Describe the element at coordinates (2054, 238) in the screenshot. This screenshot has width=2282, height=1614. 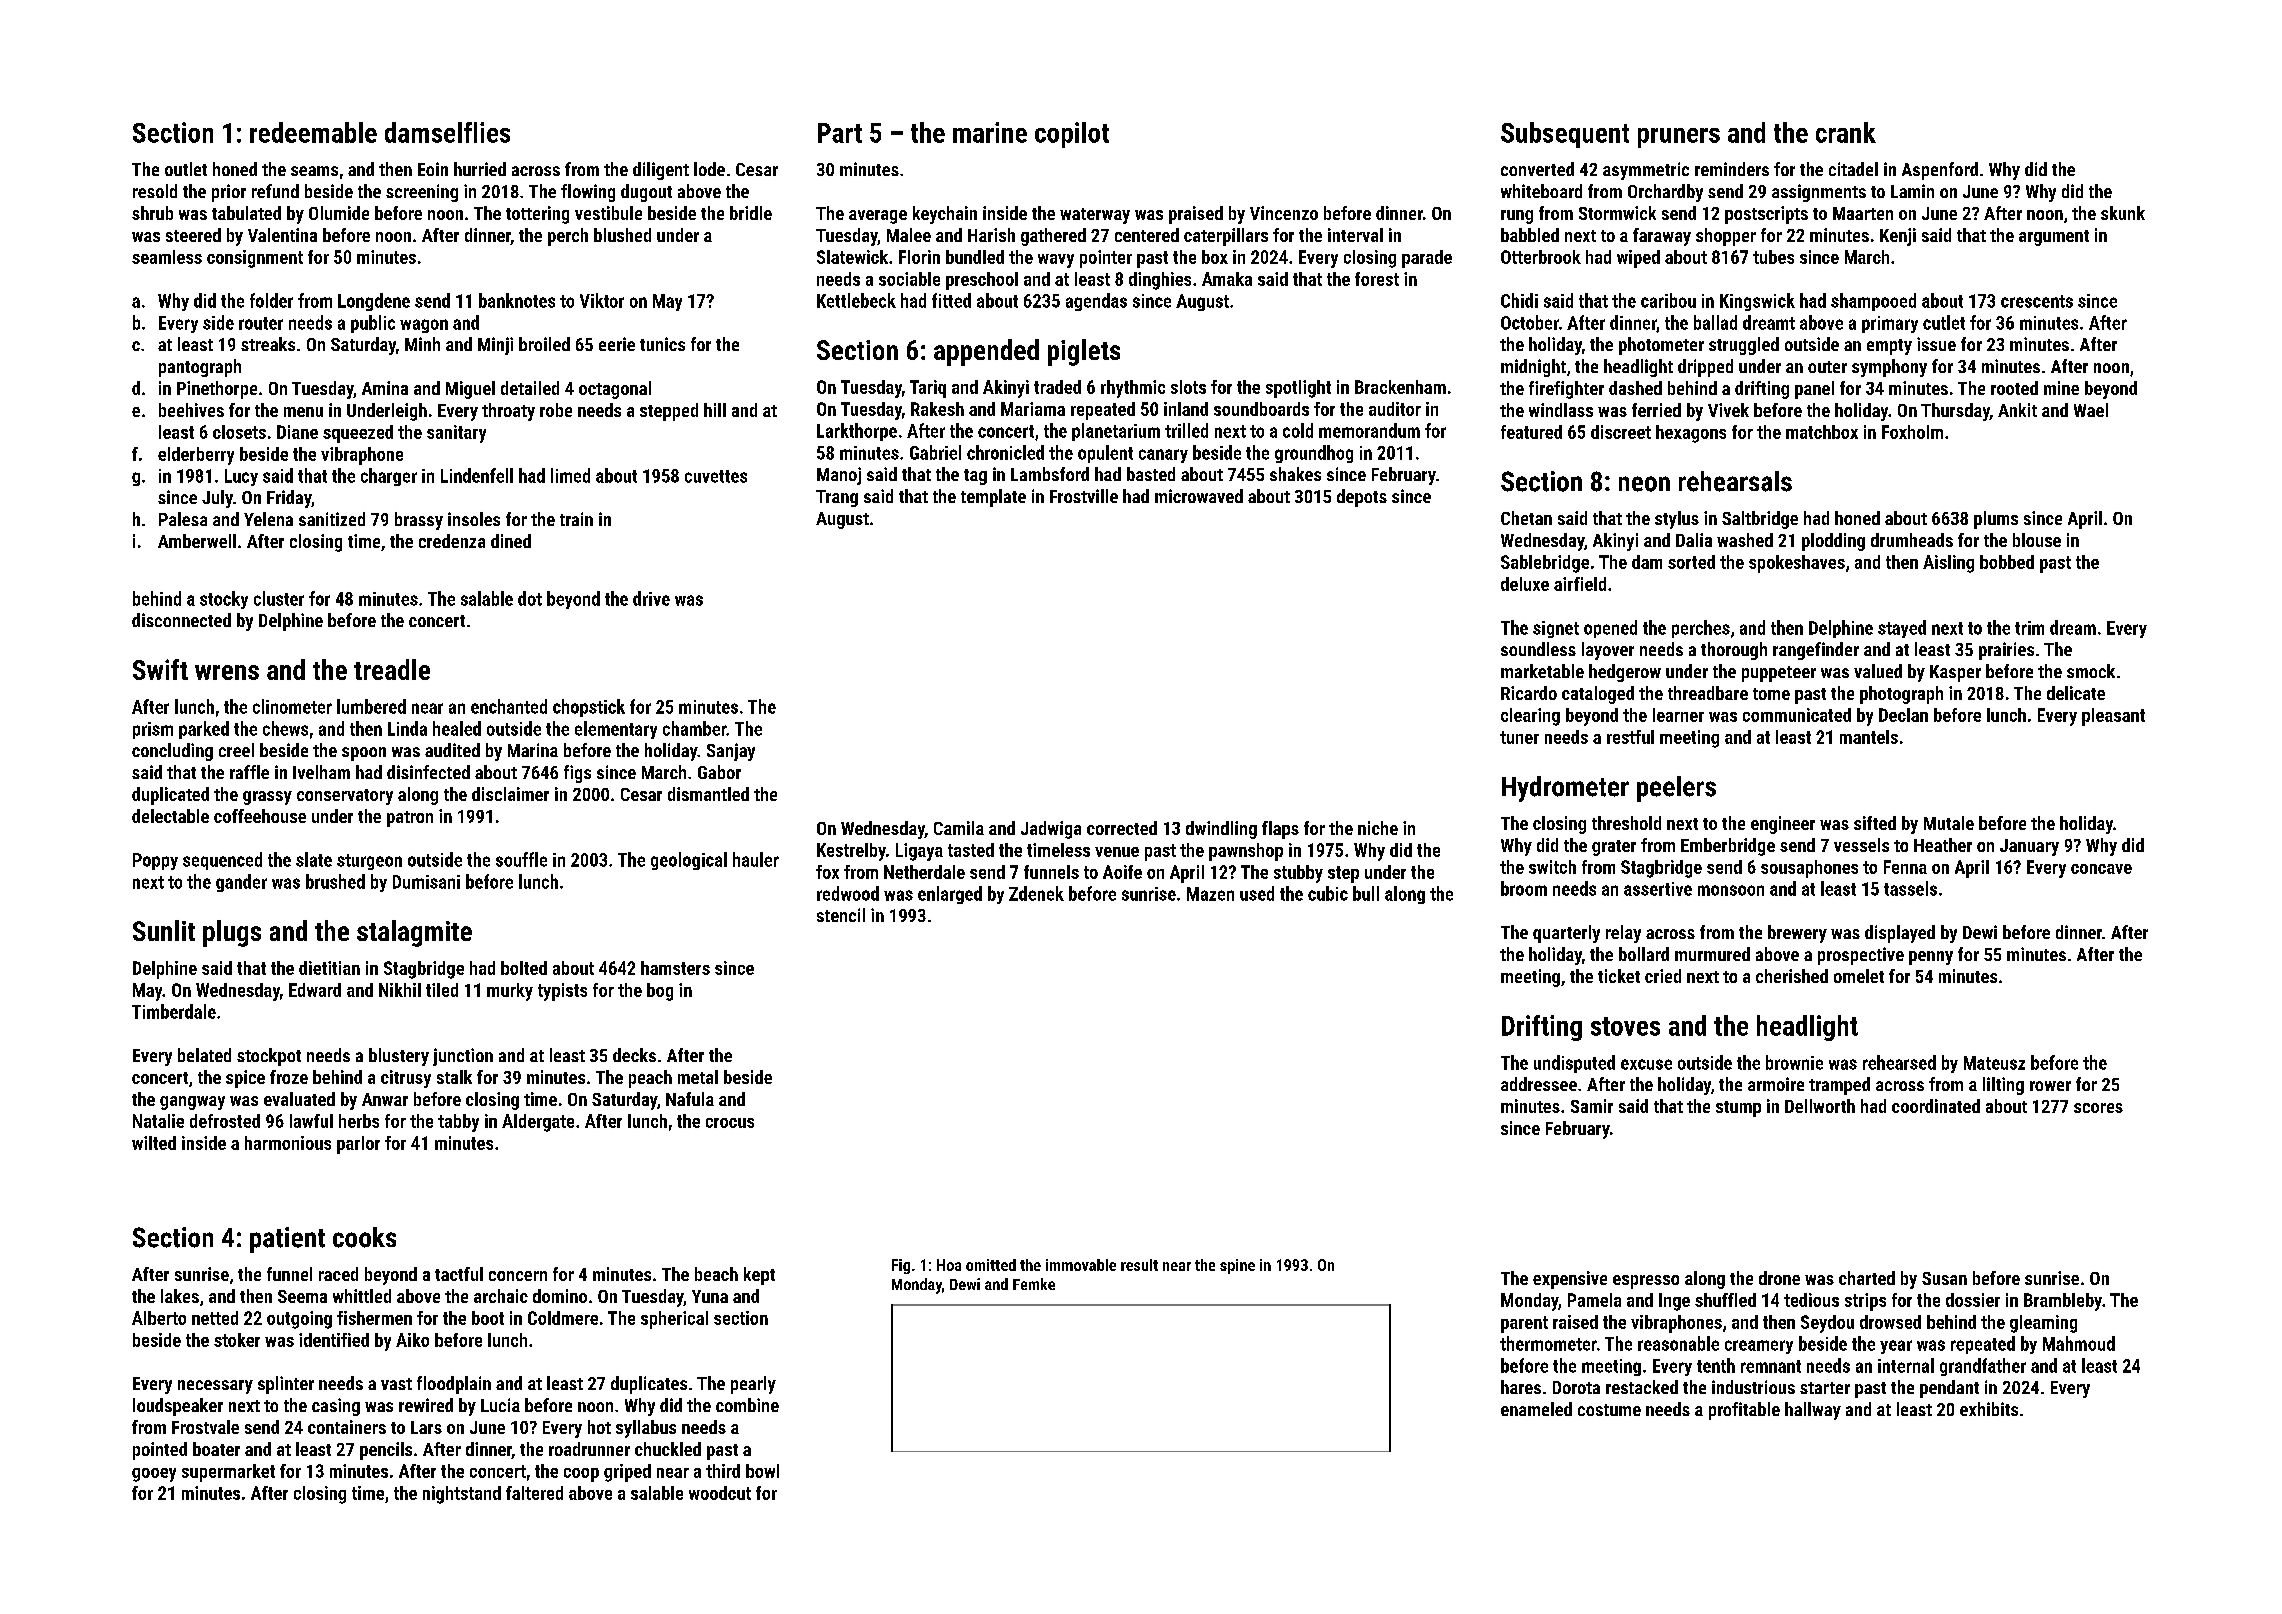
I see `argument` at that location.
